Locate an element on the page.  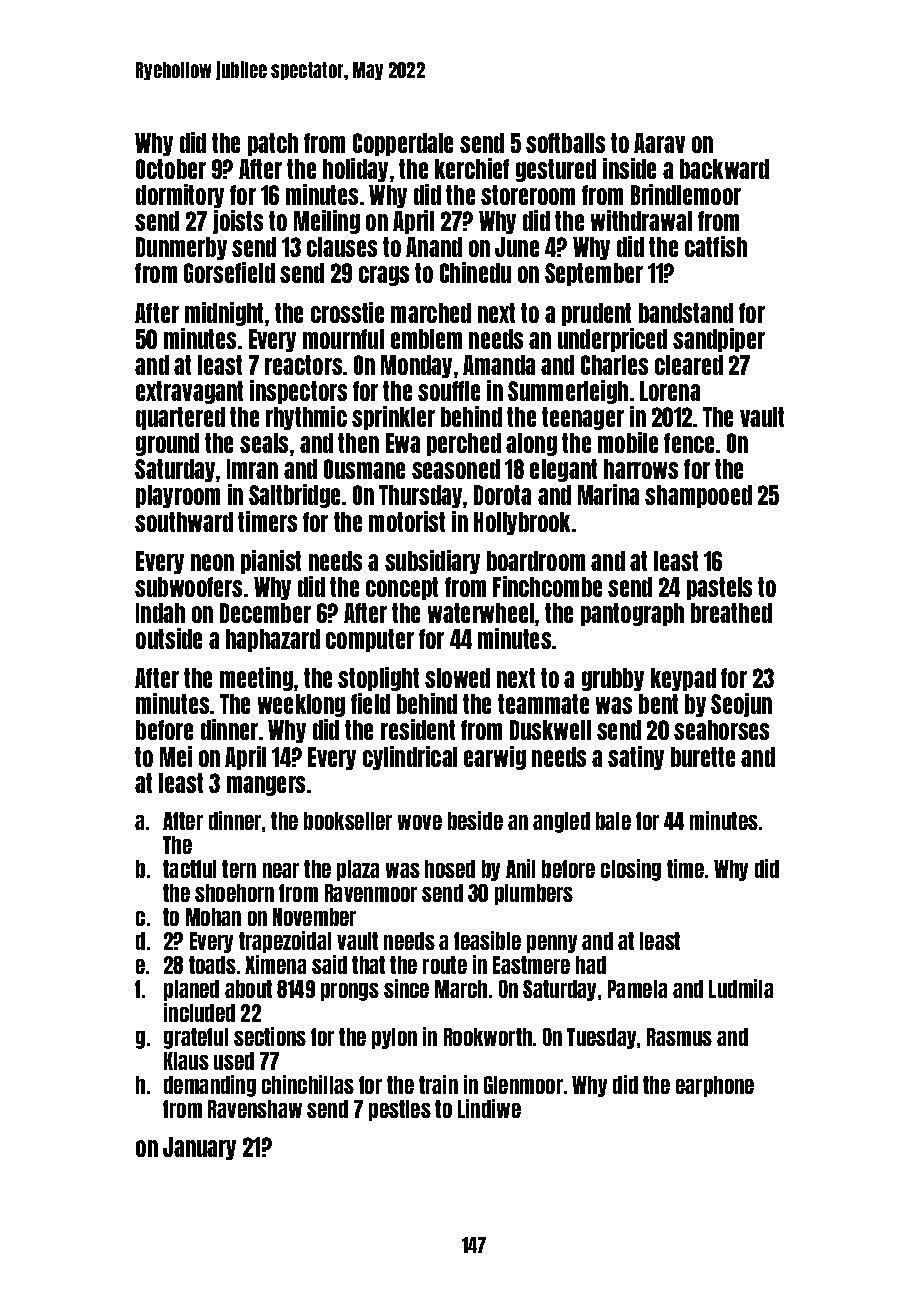
seahorses is located at coordinates (721, 730).
